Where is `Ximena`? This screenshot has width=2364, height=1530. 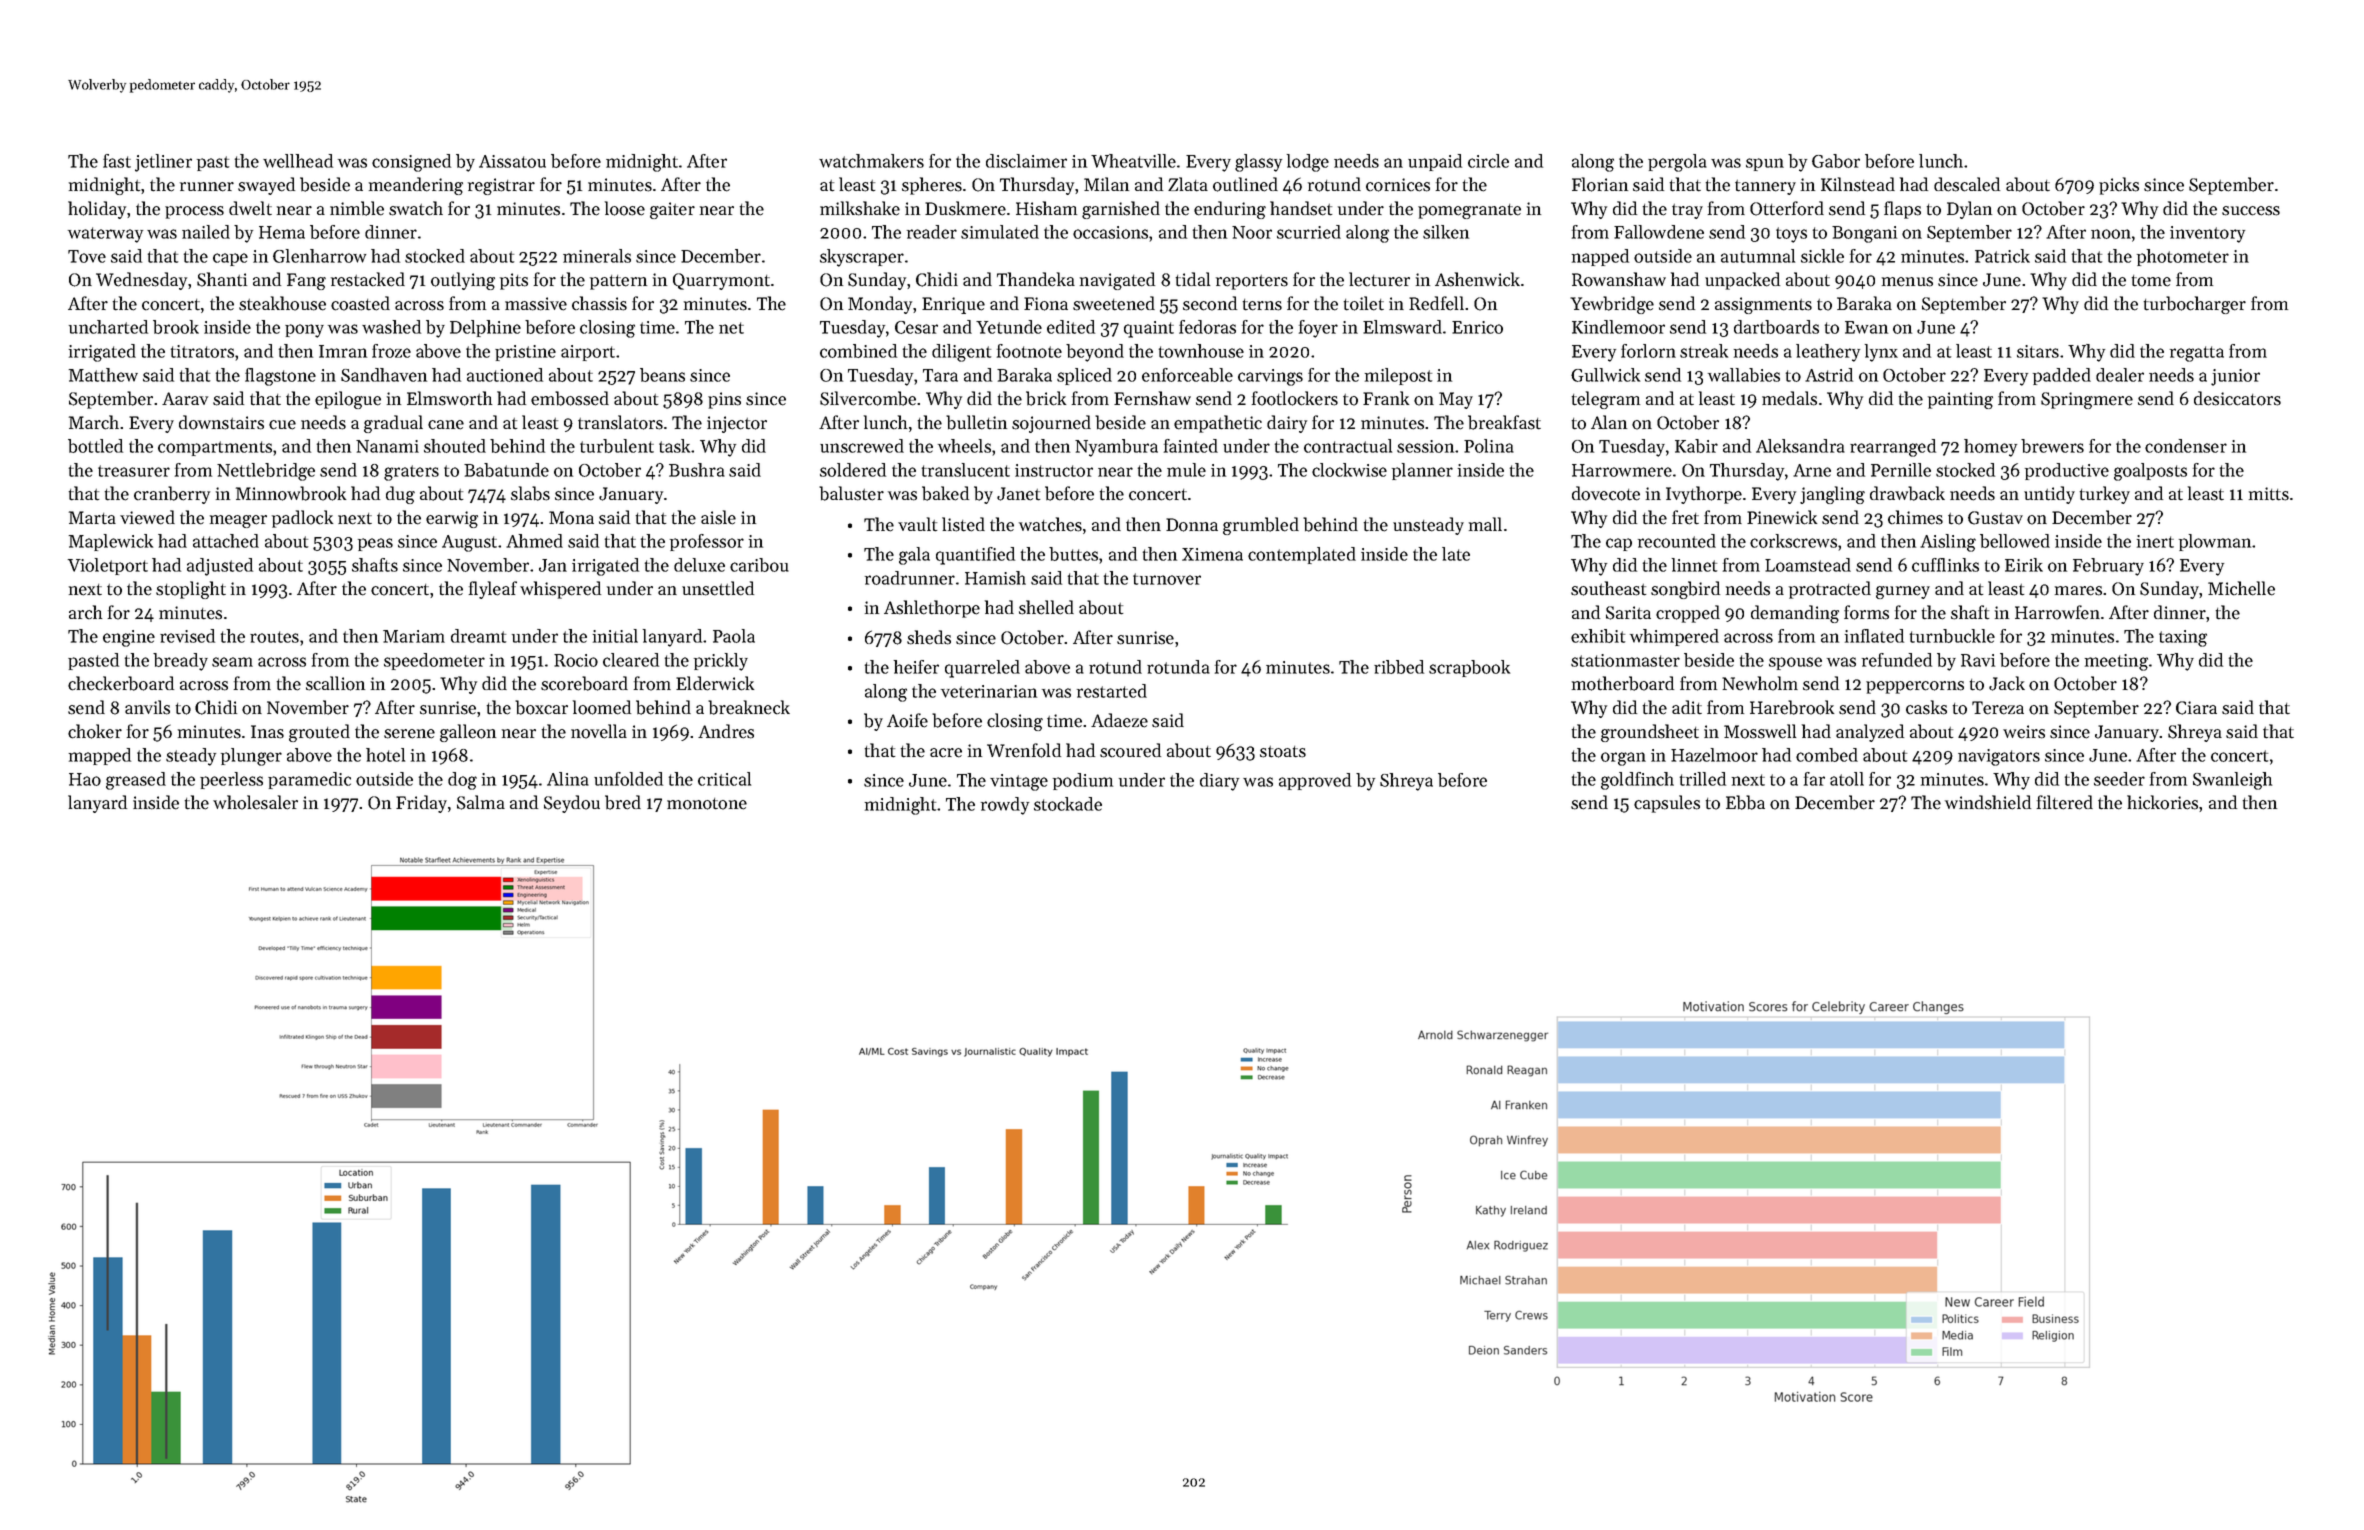
Ximena is located at coordinates (1212, 554).
